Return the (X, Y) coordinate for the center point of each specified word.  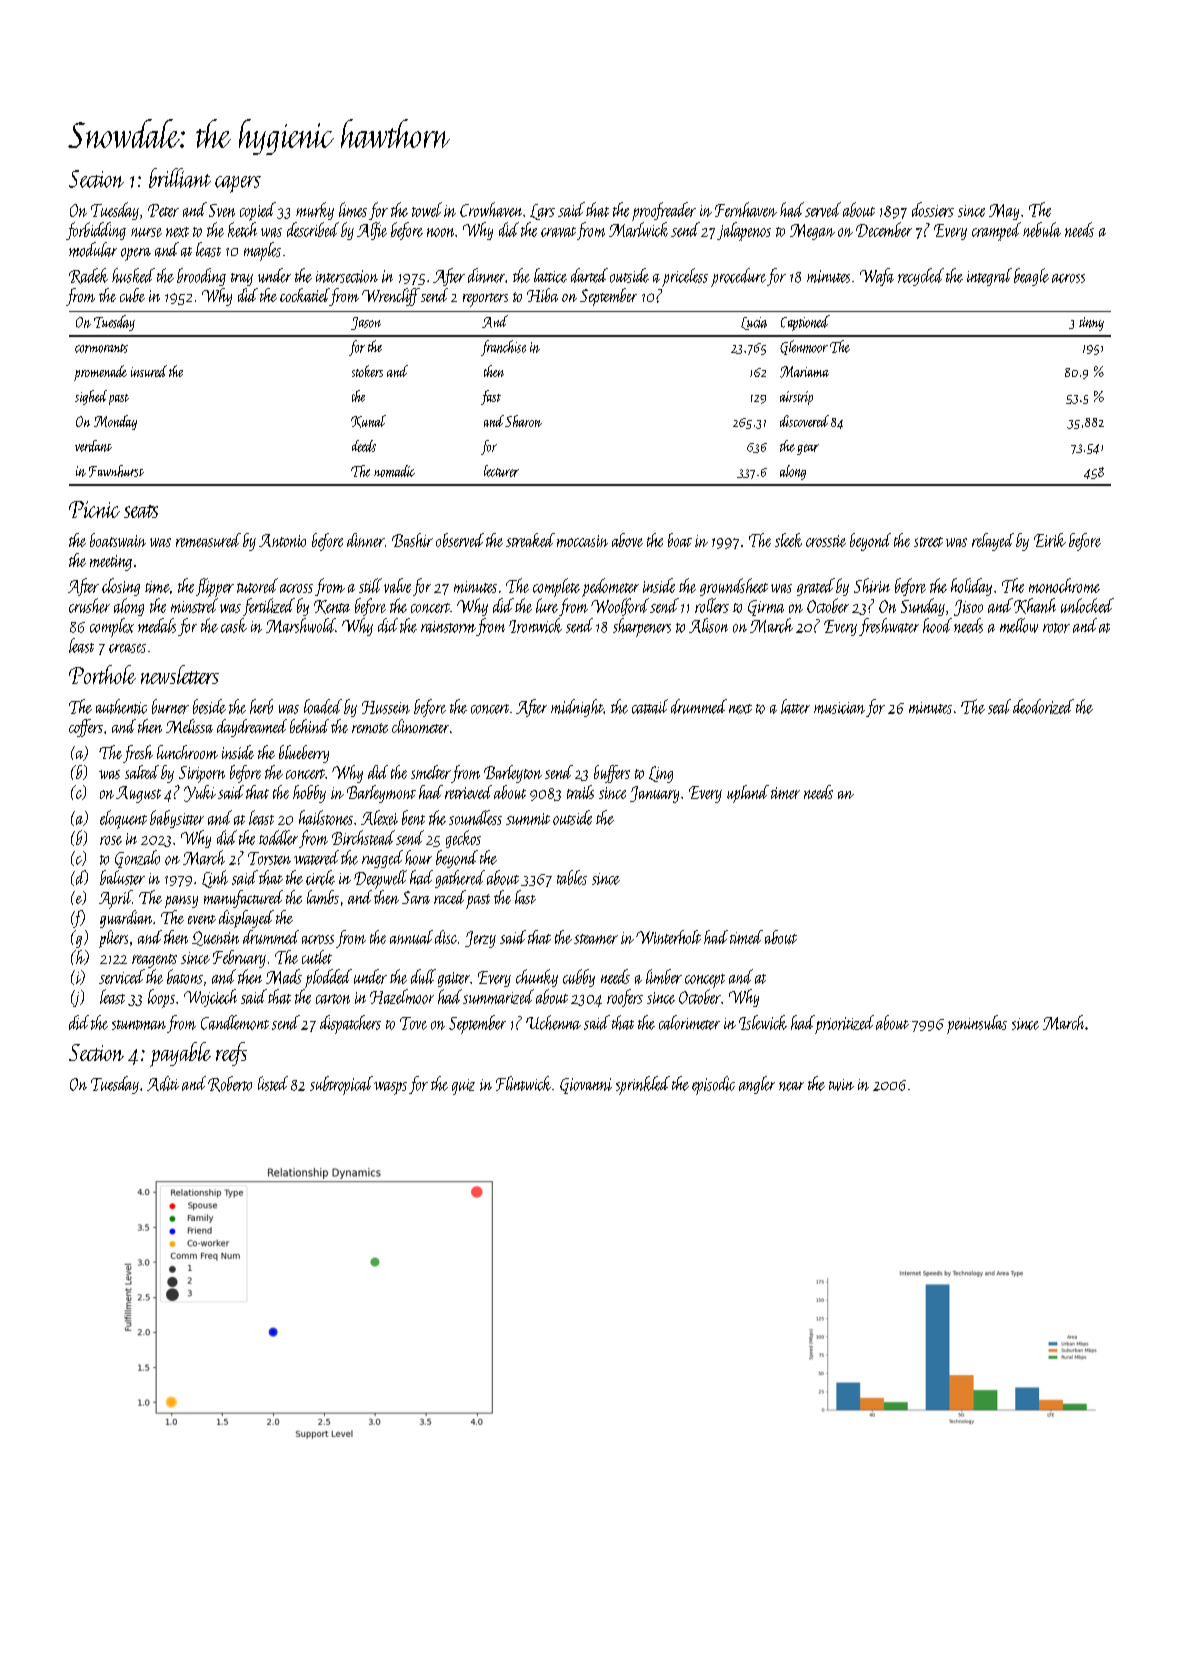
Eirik (1050, 540)
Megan (812, 232)
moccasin (582, 541)
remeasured (208, 540)
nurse (146, 232)
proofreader (664, 211)
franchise (503, 348)
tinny (1091, 324)
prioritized (844, 1024)
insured (149, 371)
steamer (596, 939)
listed (273, 1083)
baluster (122, 877)
